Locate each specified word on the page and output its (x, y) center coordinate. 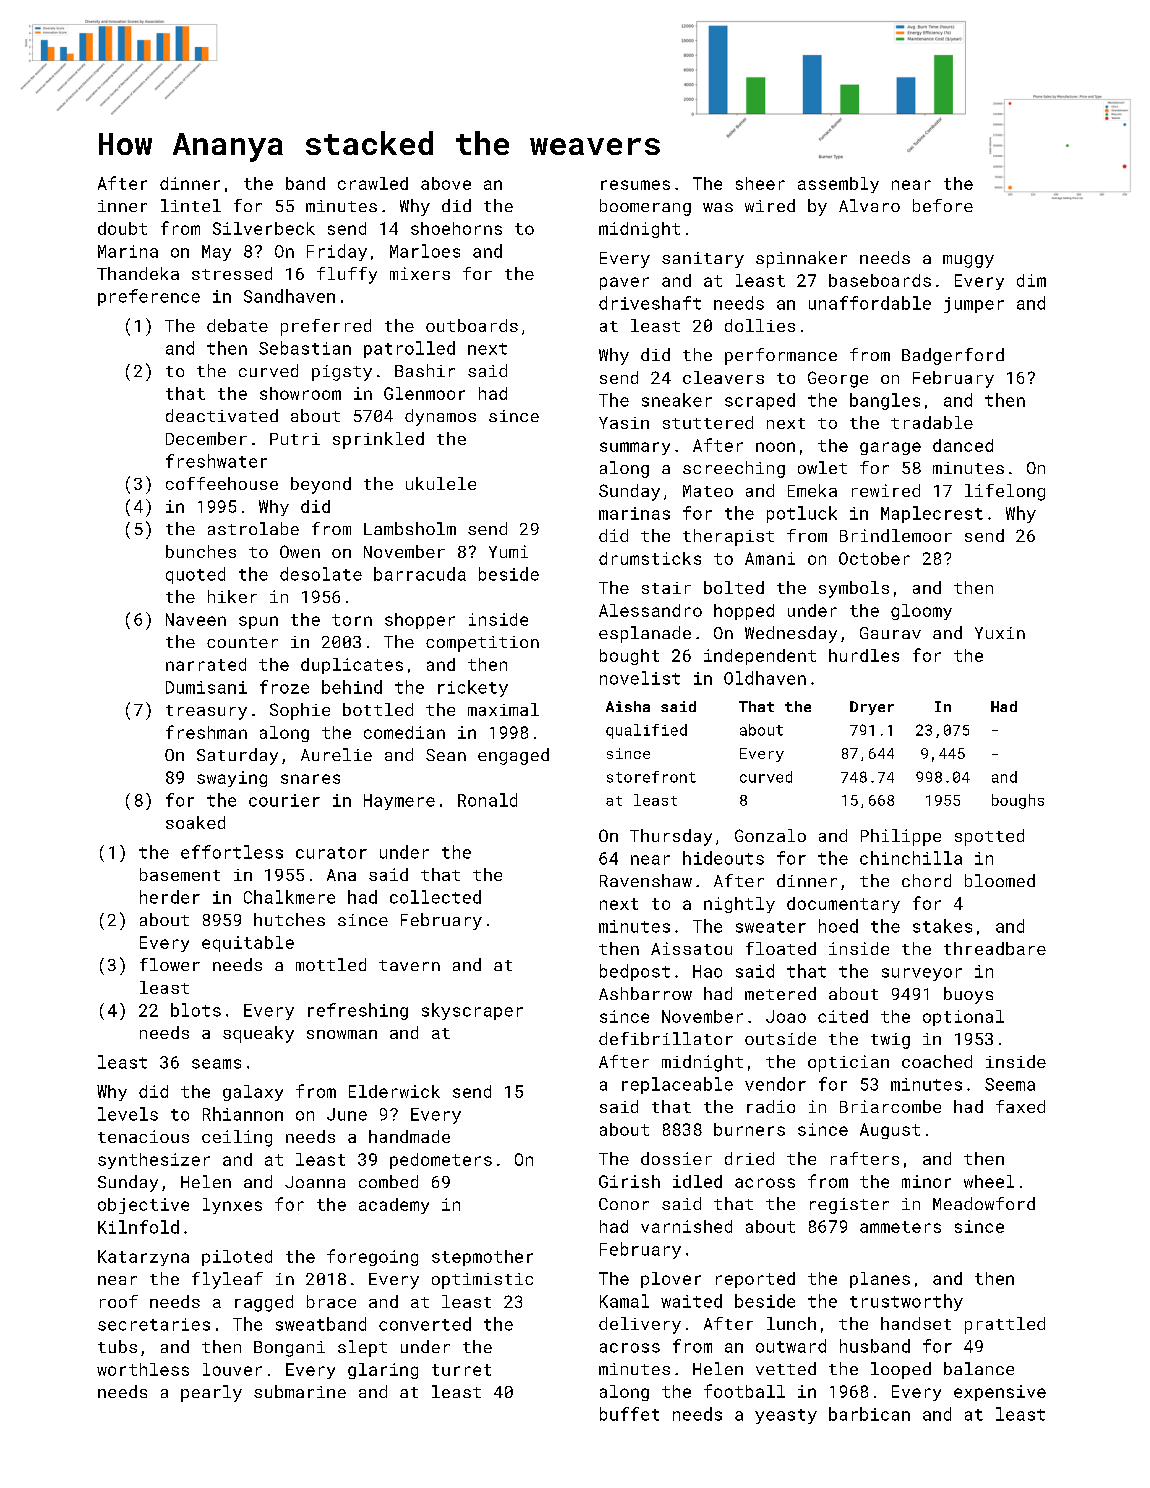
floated (781, 948)
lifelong (1005, 492)
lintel (191, 205)
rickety (473, 688)
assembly (838, 185)
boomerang (645, 207)
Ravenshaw (646, 880)
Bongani (289, 1349)
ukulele (441, 483)
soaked (195, 822)
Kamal (624, 1301)
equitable (248, 944)
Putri (295, 439)
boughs (1018, 801)
